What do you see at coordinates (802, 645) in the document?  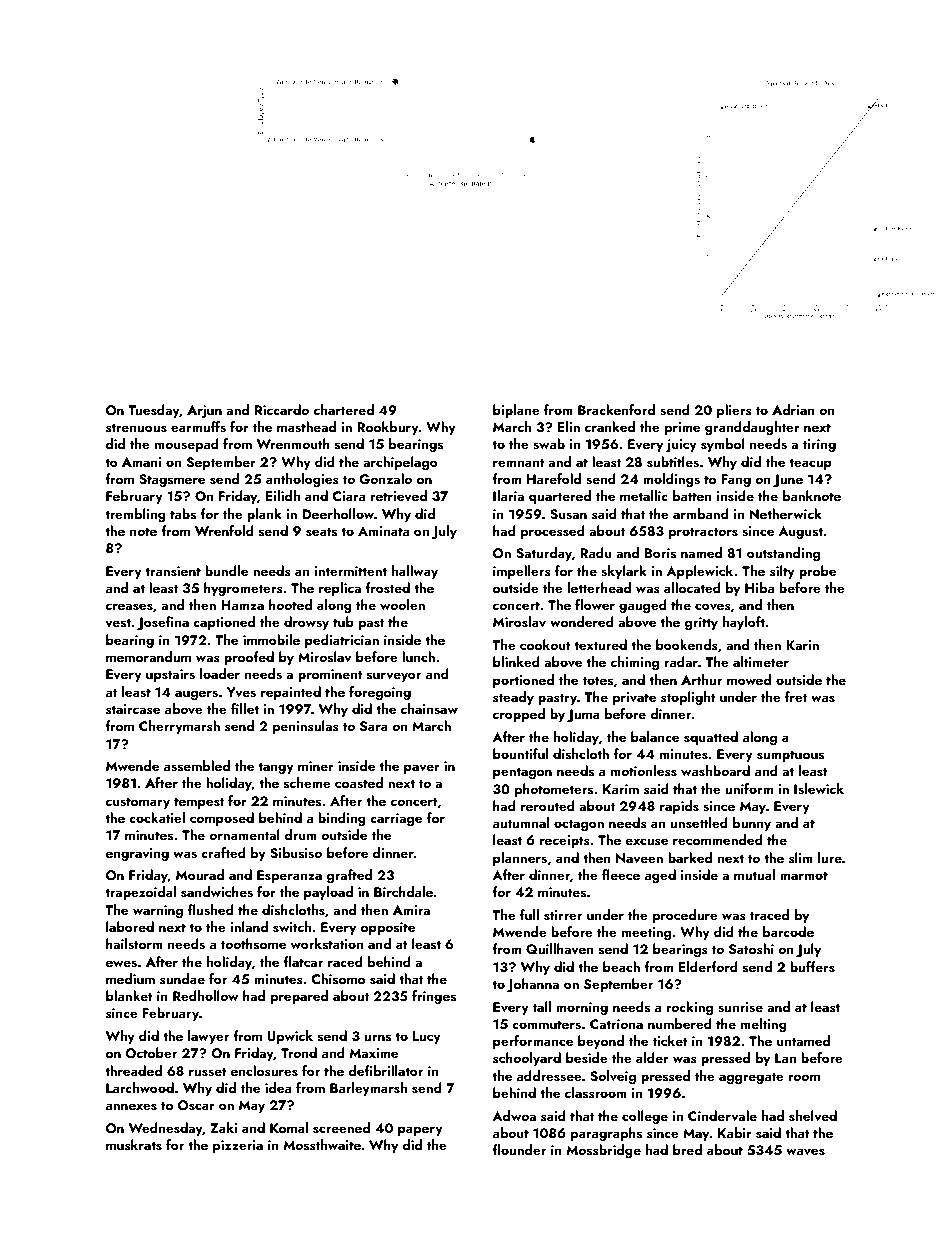 I see `Karin` at bounding box center [802, 645].
